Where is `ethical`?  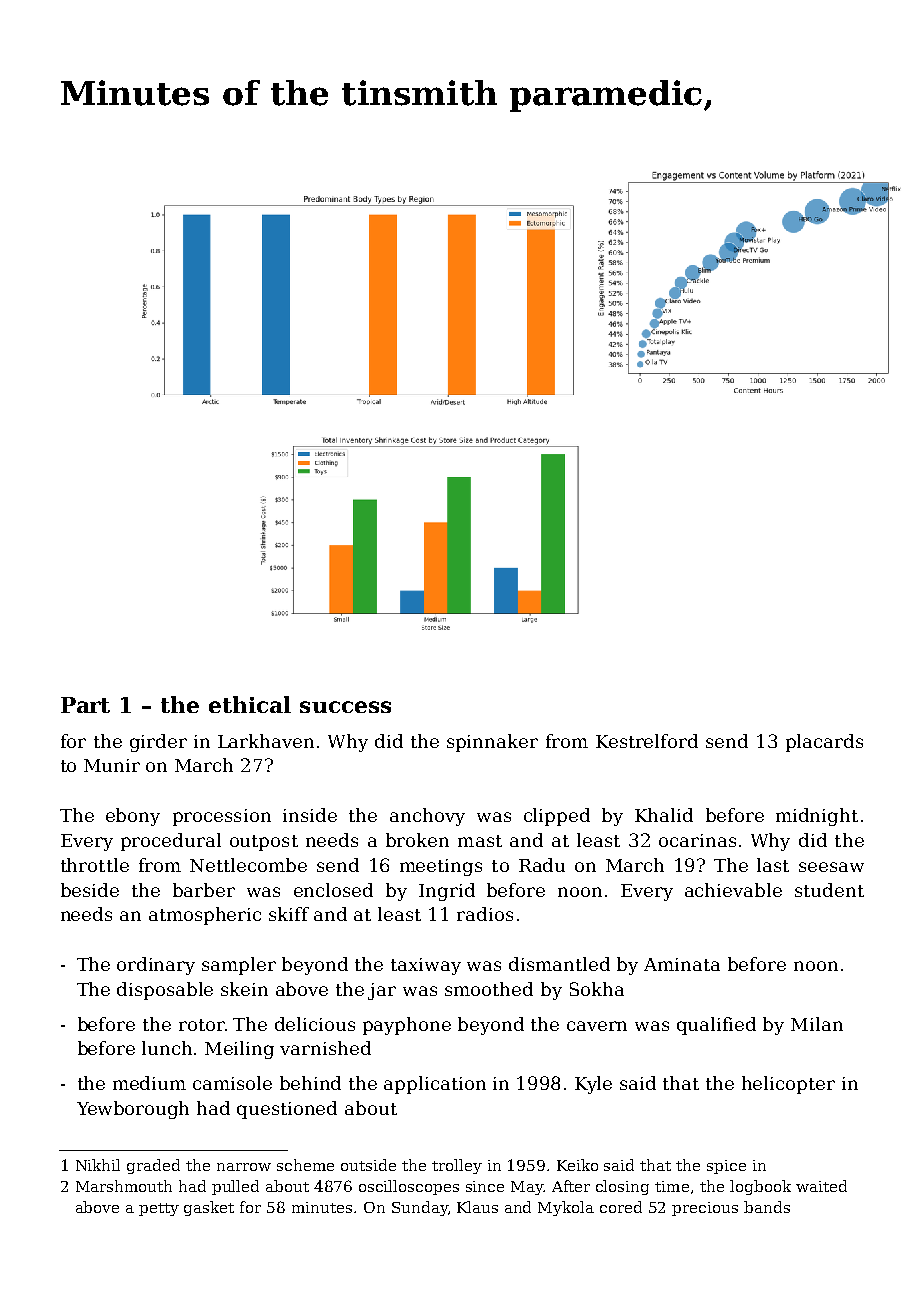
ethical is located at coordinates (250, 704).
